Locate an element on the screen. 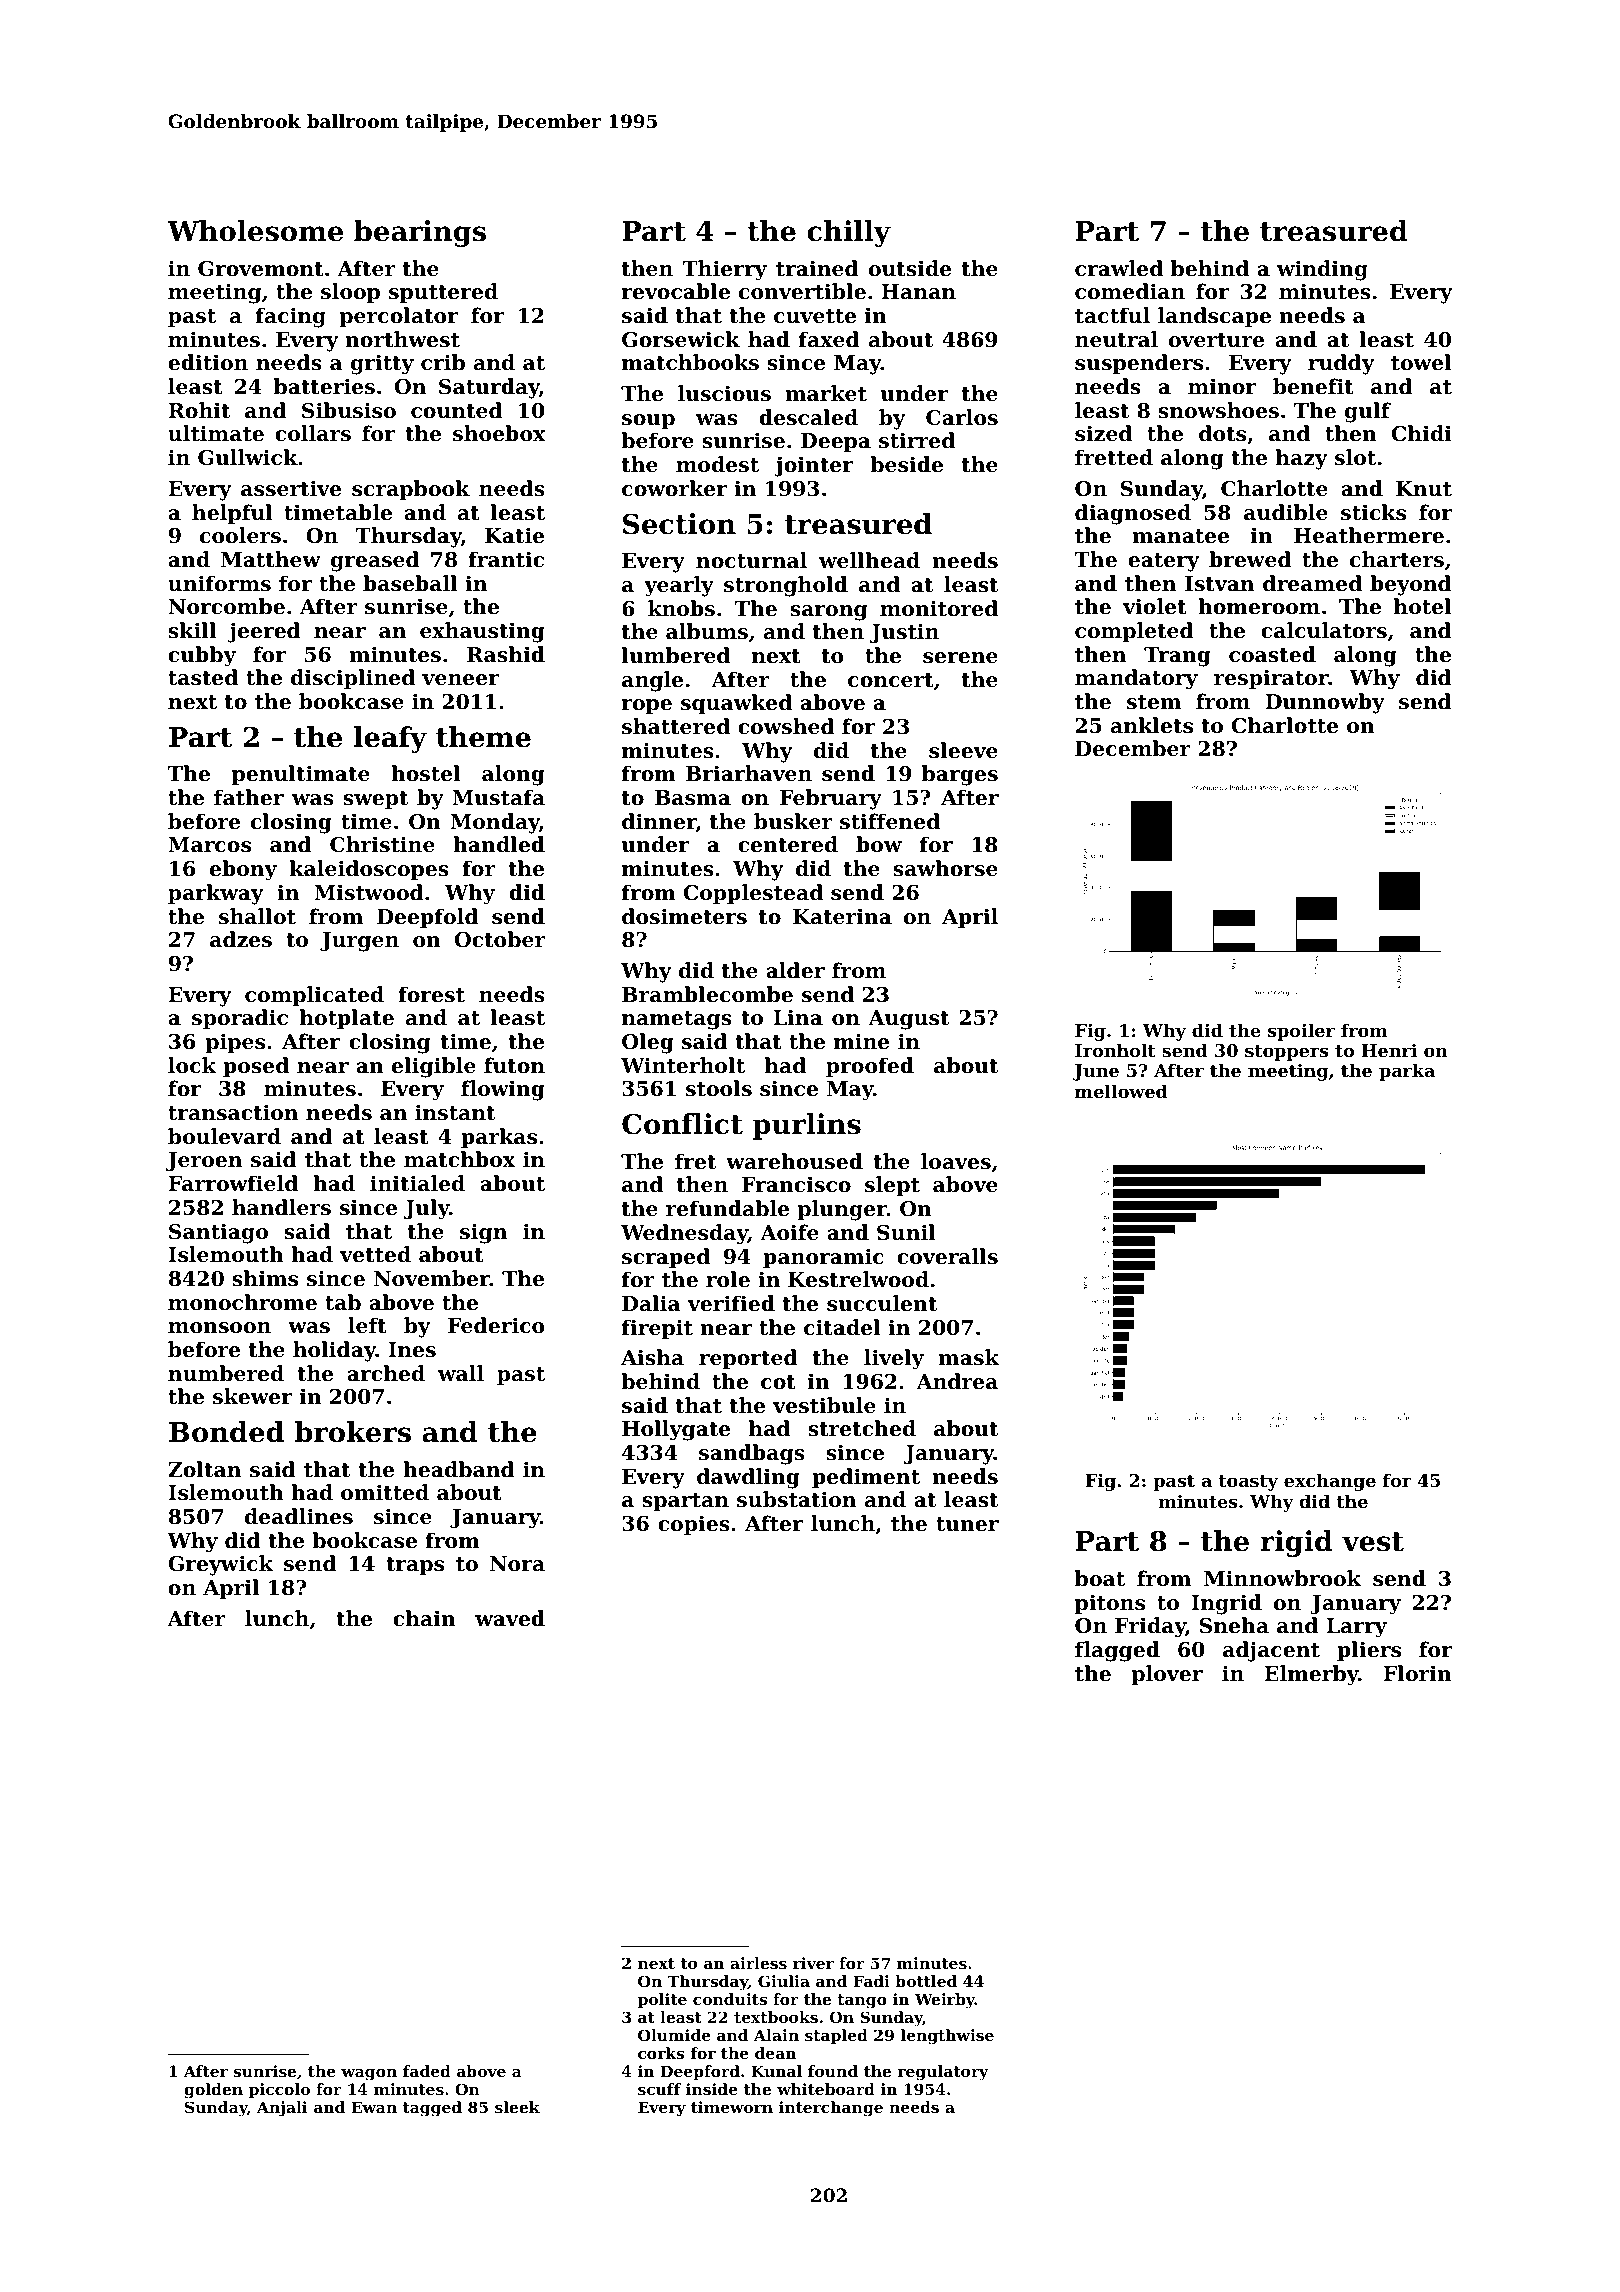 The height and width of the screenshot is (2292, 1620). Ewan is located at coordinates (374, 2107).
